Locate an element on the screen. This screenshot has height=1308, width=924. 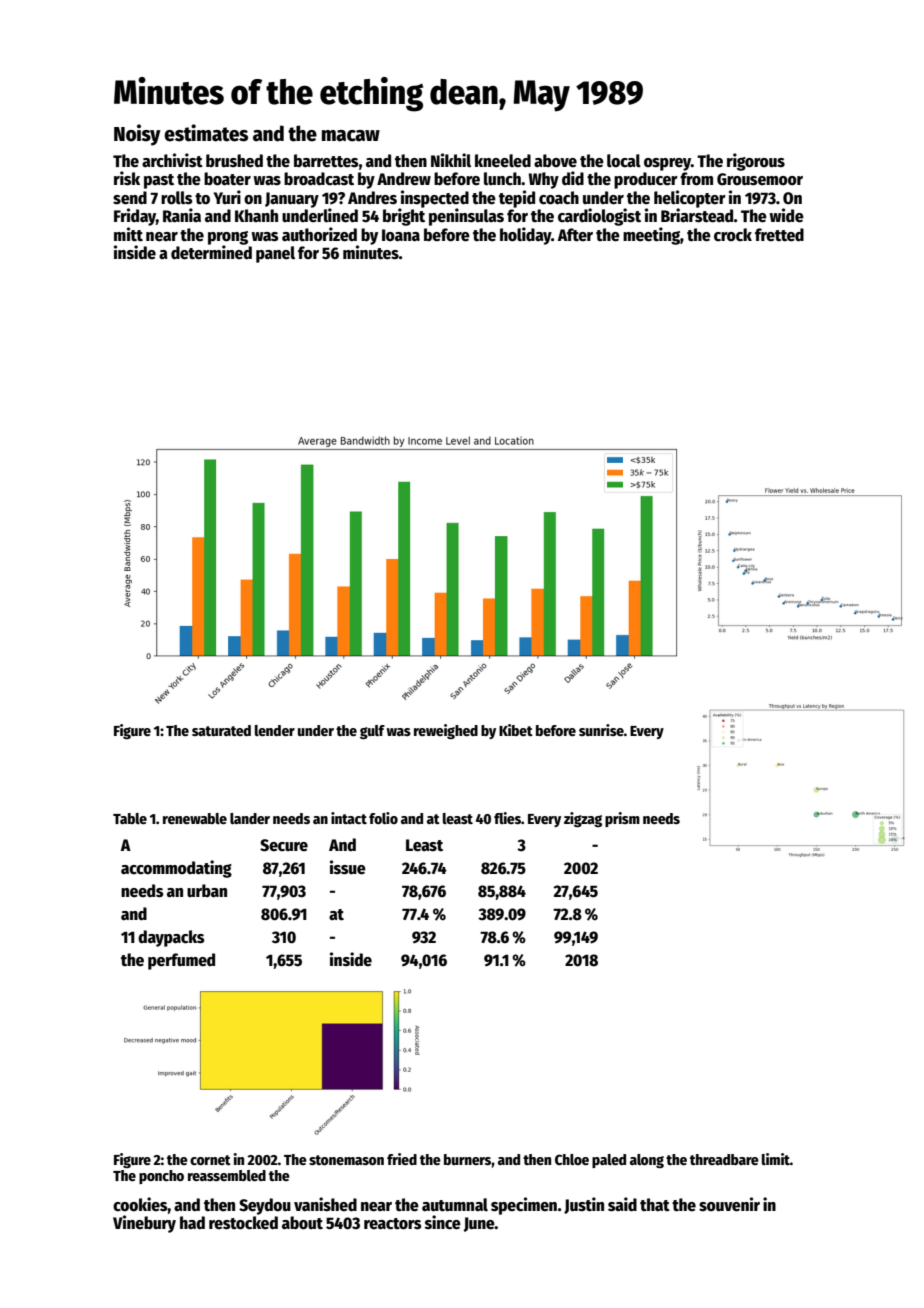
lender is located at coordinates (275, 730).
